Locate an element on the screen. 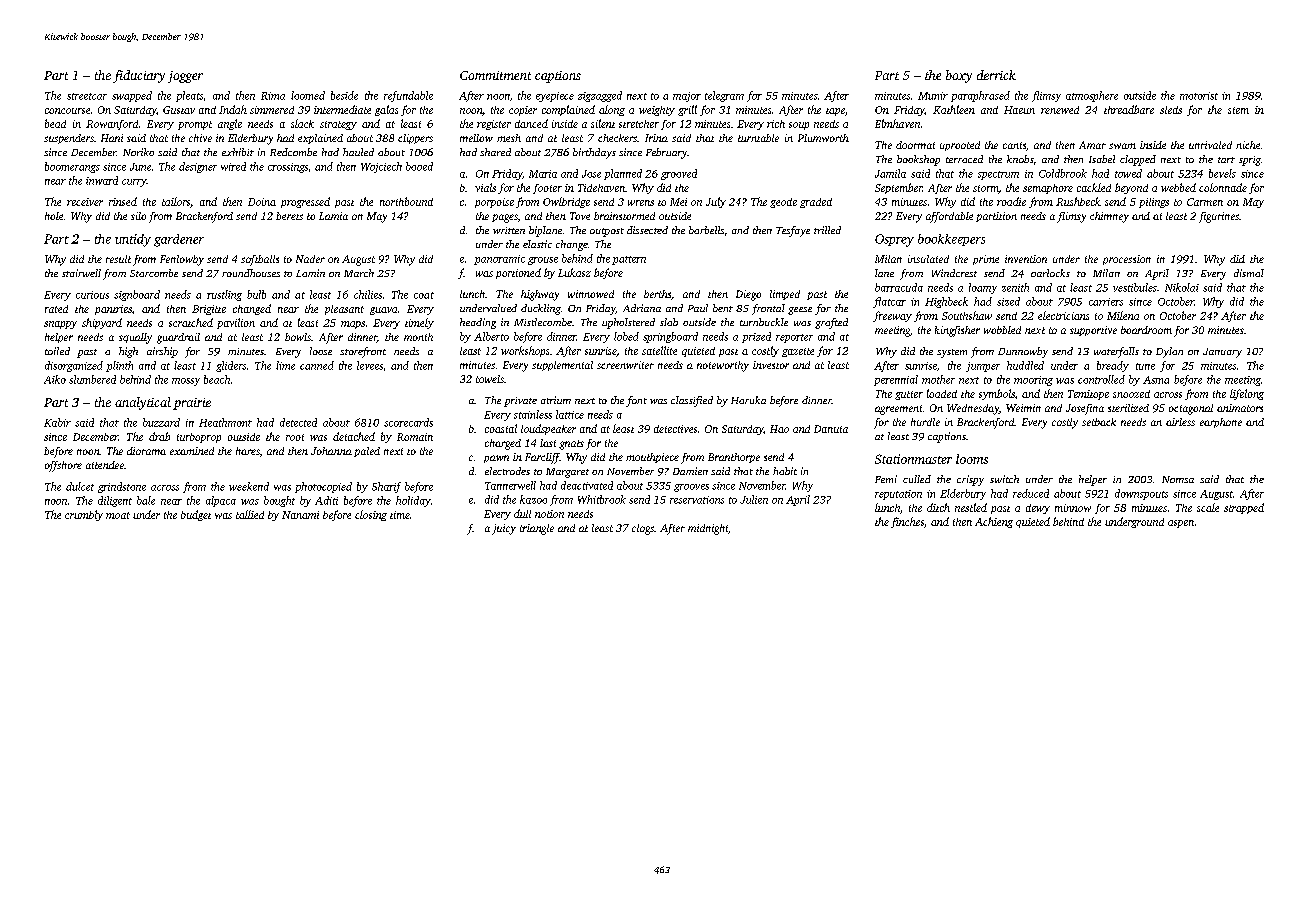  loomed is located at coordinates (308, 95).
